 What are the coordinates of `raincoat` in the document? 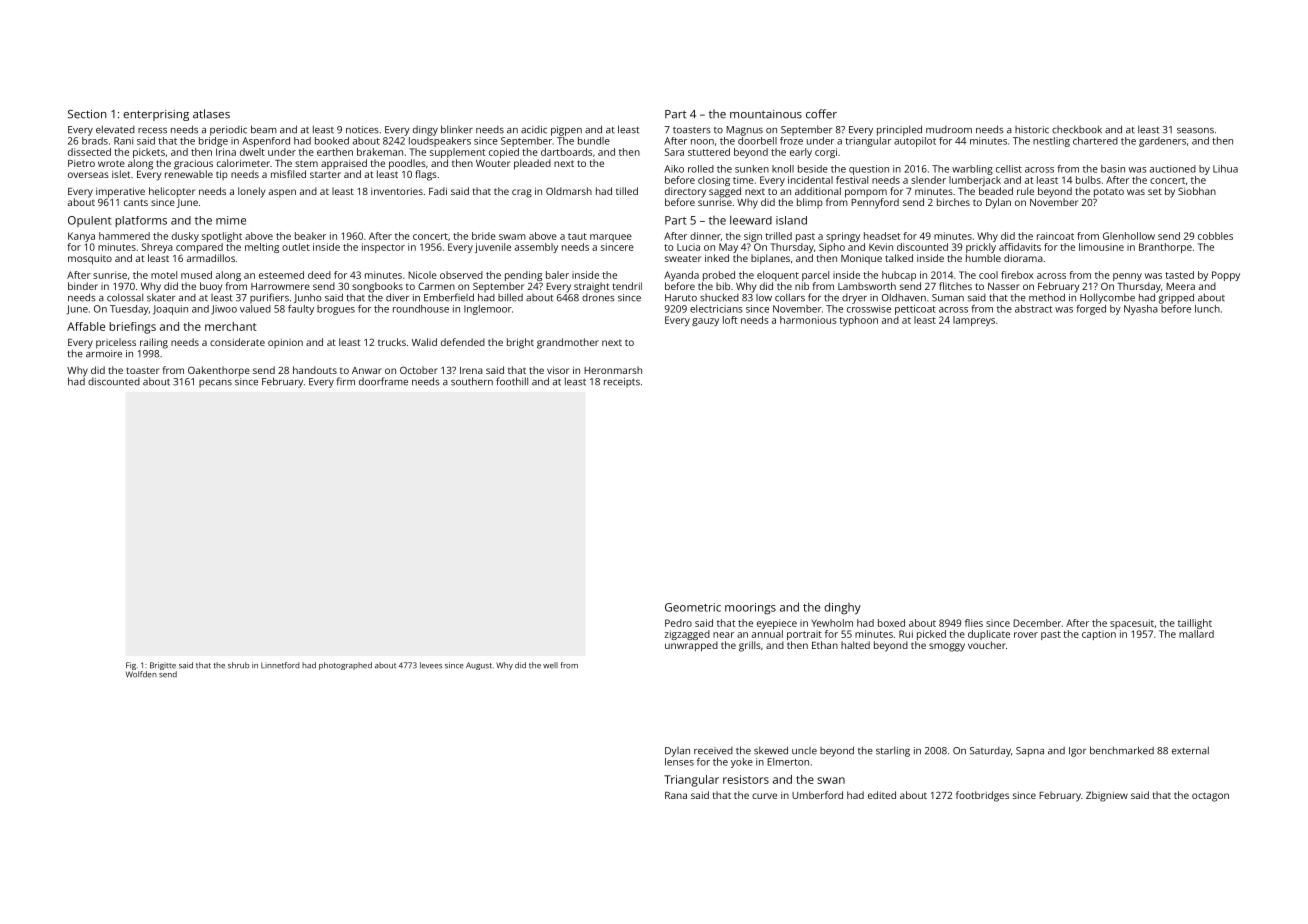 It's located at (1055, 236).
